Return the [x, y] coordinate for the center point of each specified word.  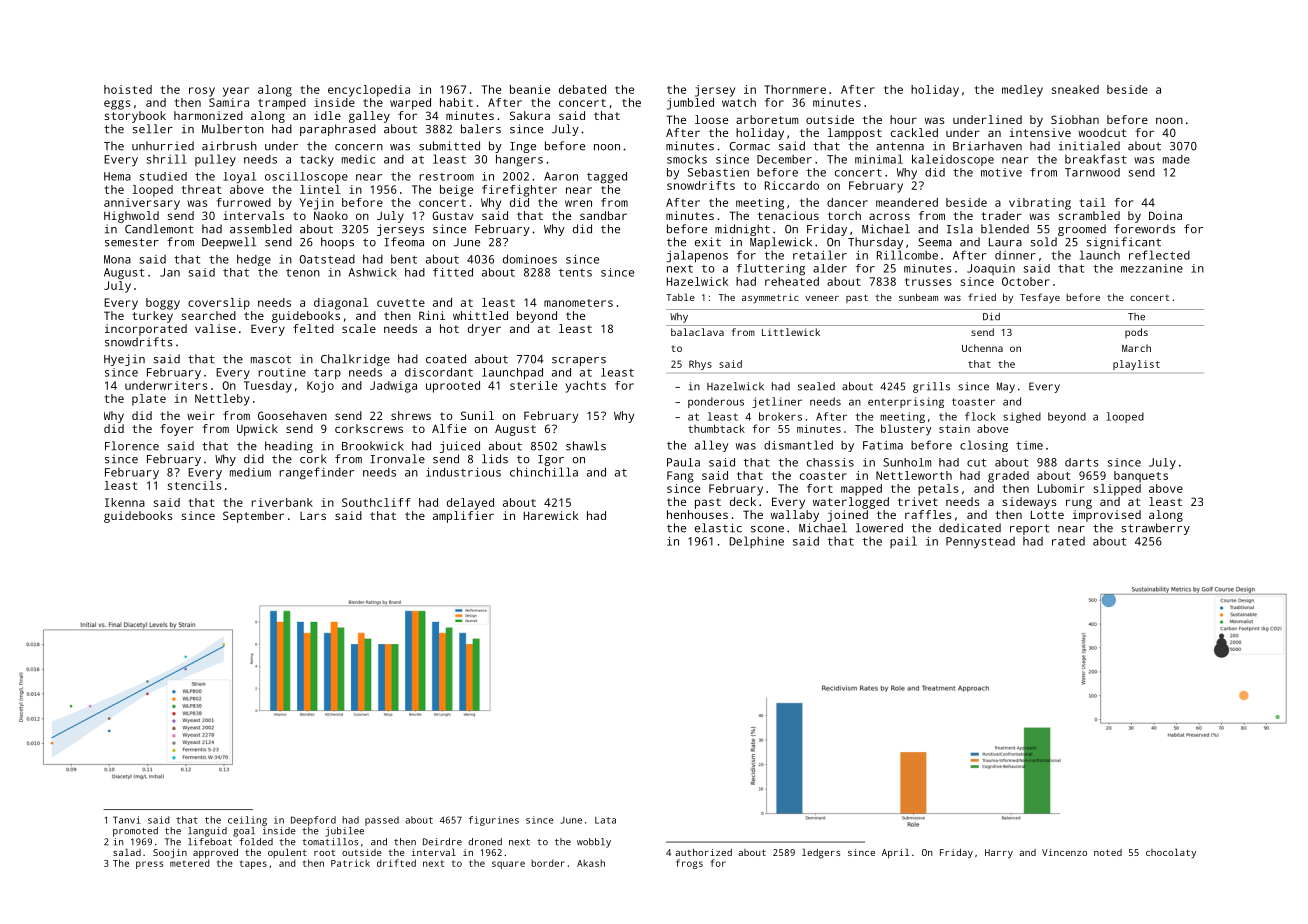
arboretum [767, 119]
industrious [463, 472]
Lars [313, 516]
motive [1001, 172]
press [149, 865]
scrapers [579, 361]
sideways [1029, 503]
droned [485, 842]
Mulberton [233, 129]
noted [1108, 852]
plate [149, 400]
